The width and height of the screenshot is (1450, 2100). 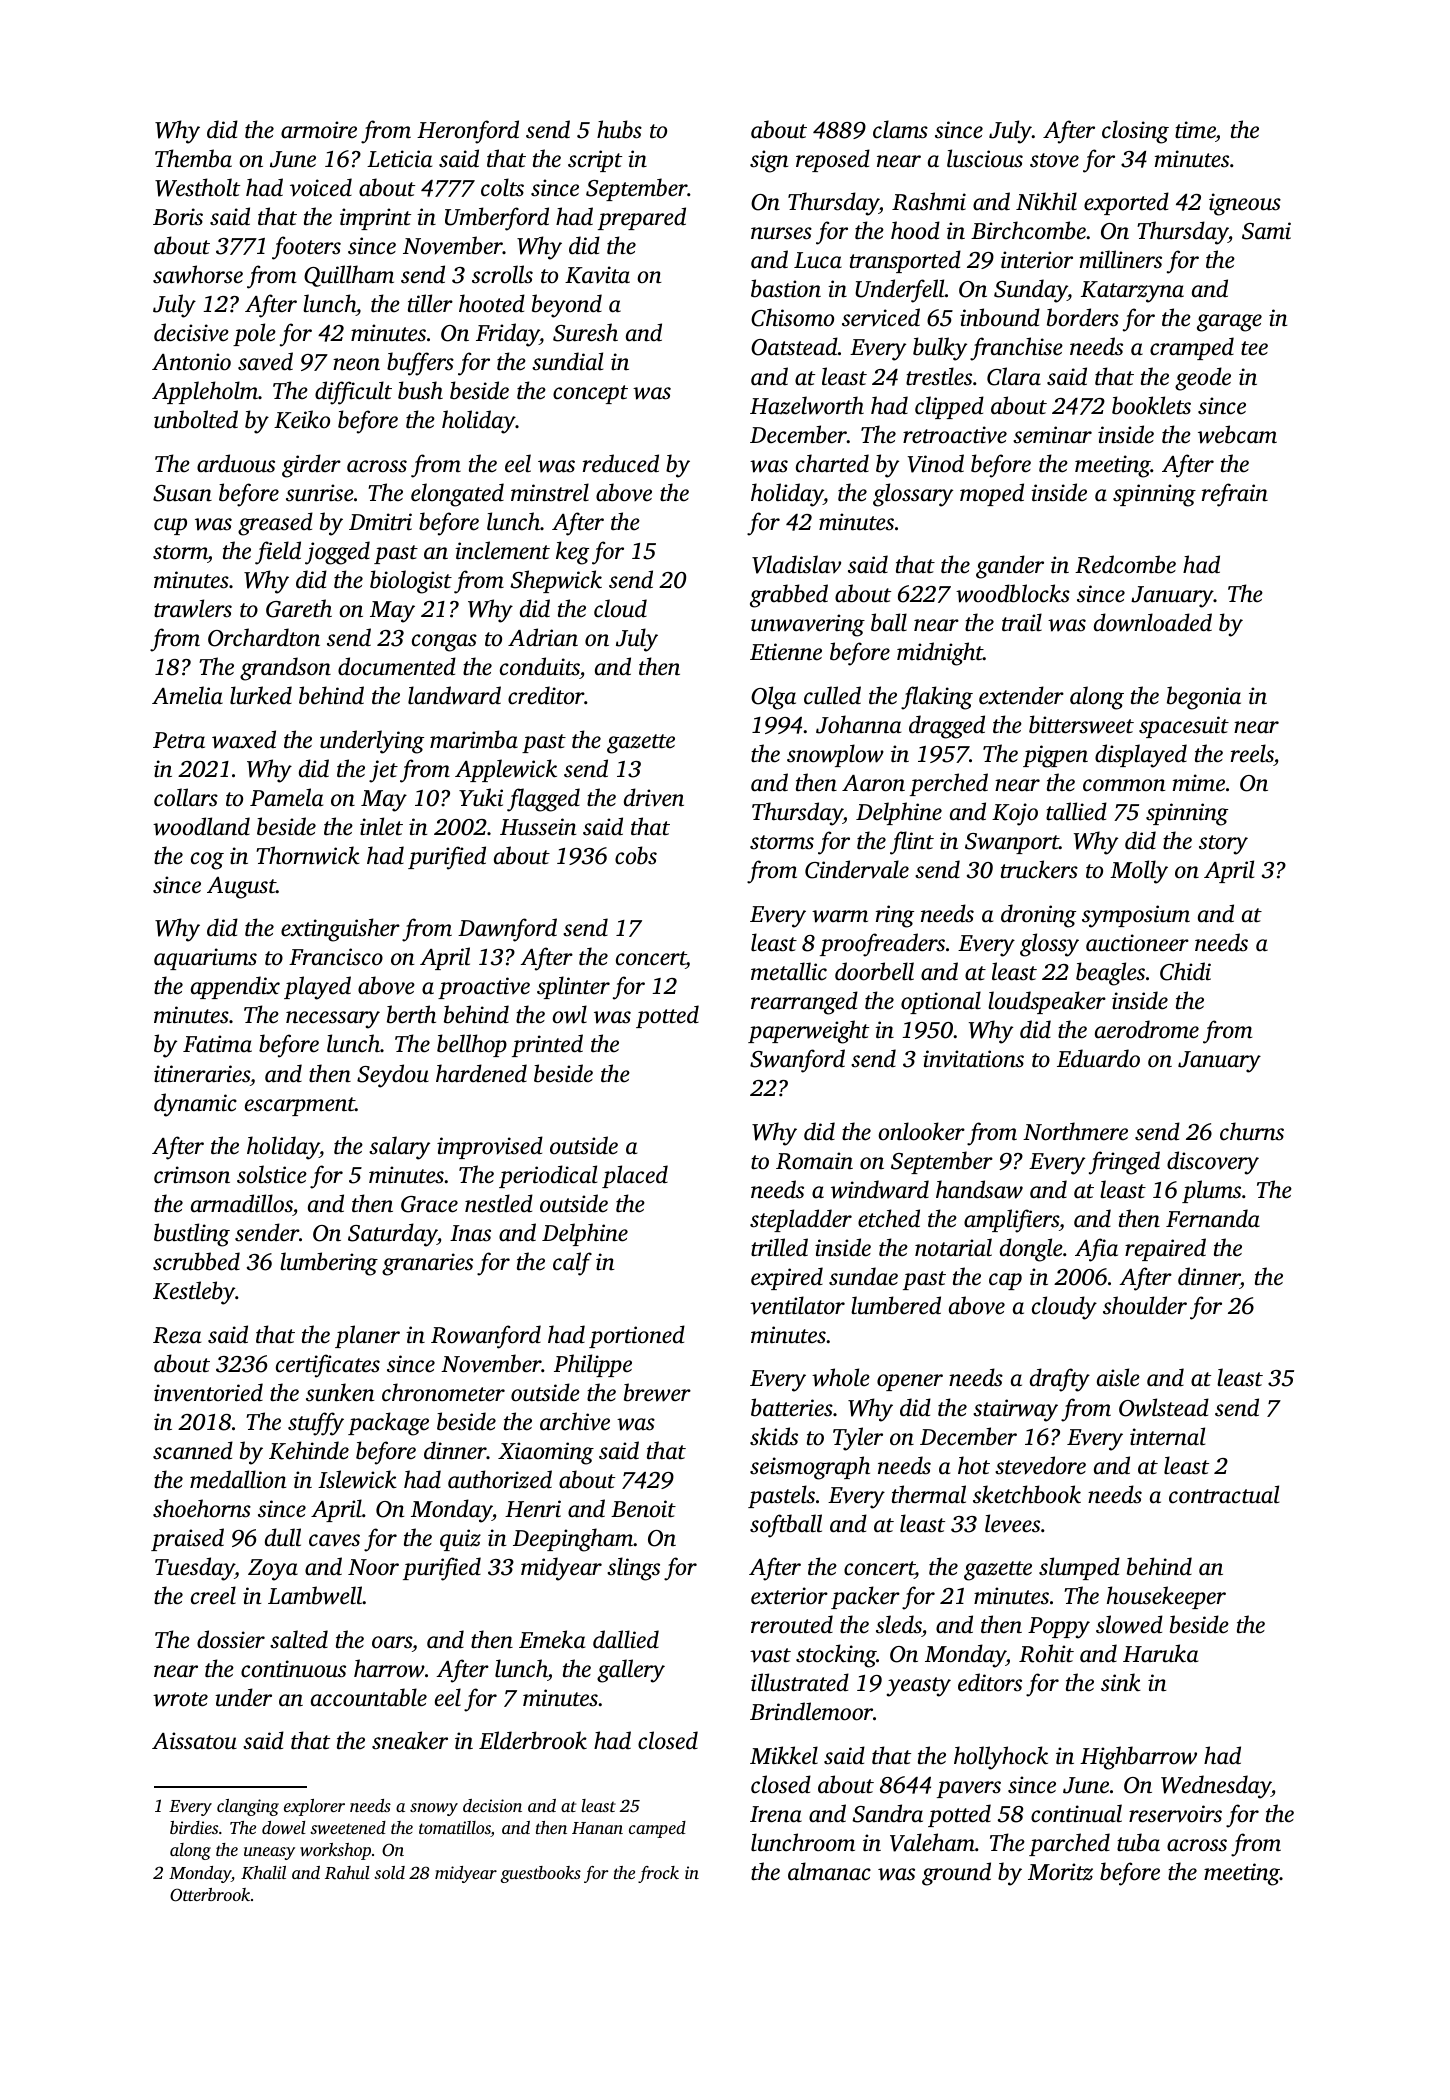 What do you see at coordinates (1145, 1305) in the screenshot?
I see `shoulder` at bounding box center [1145, 1305].
